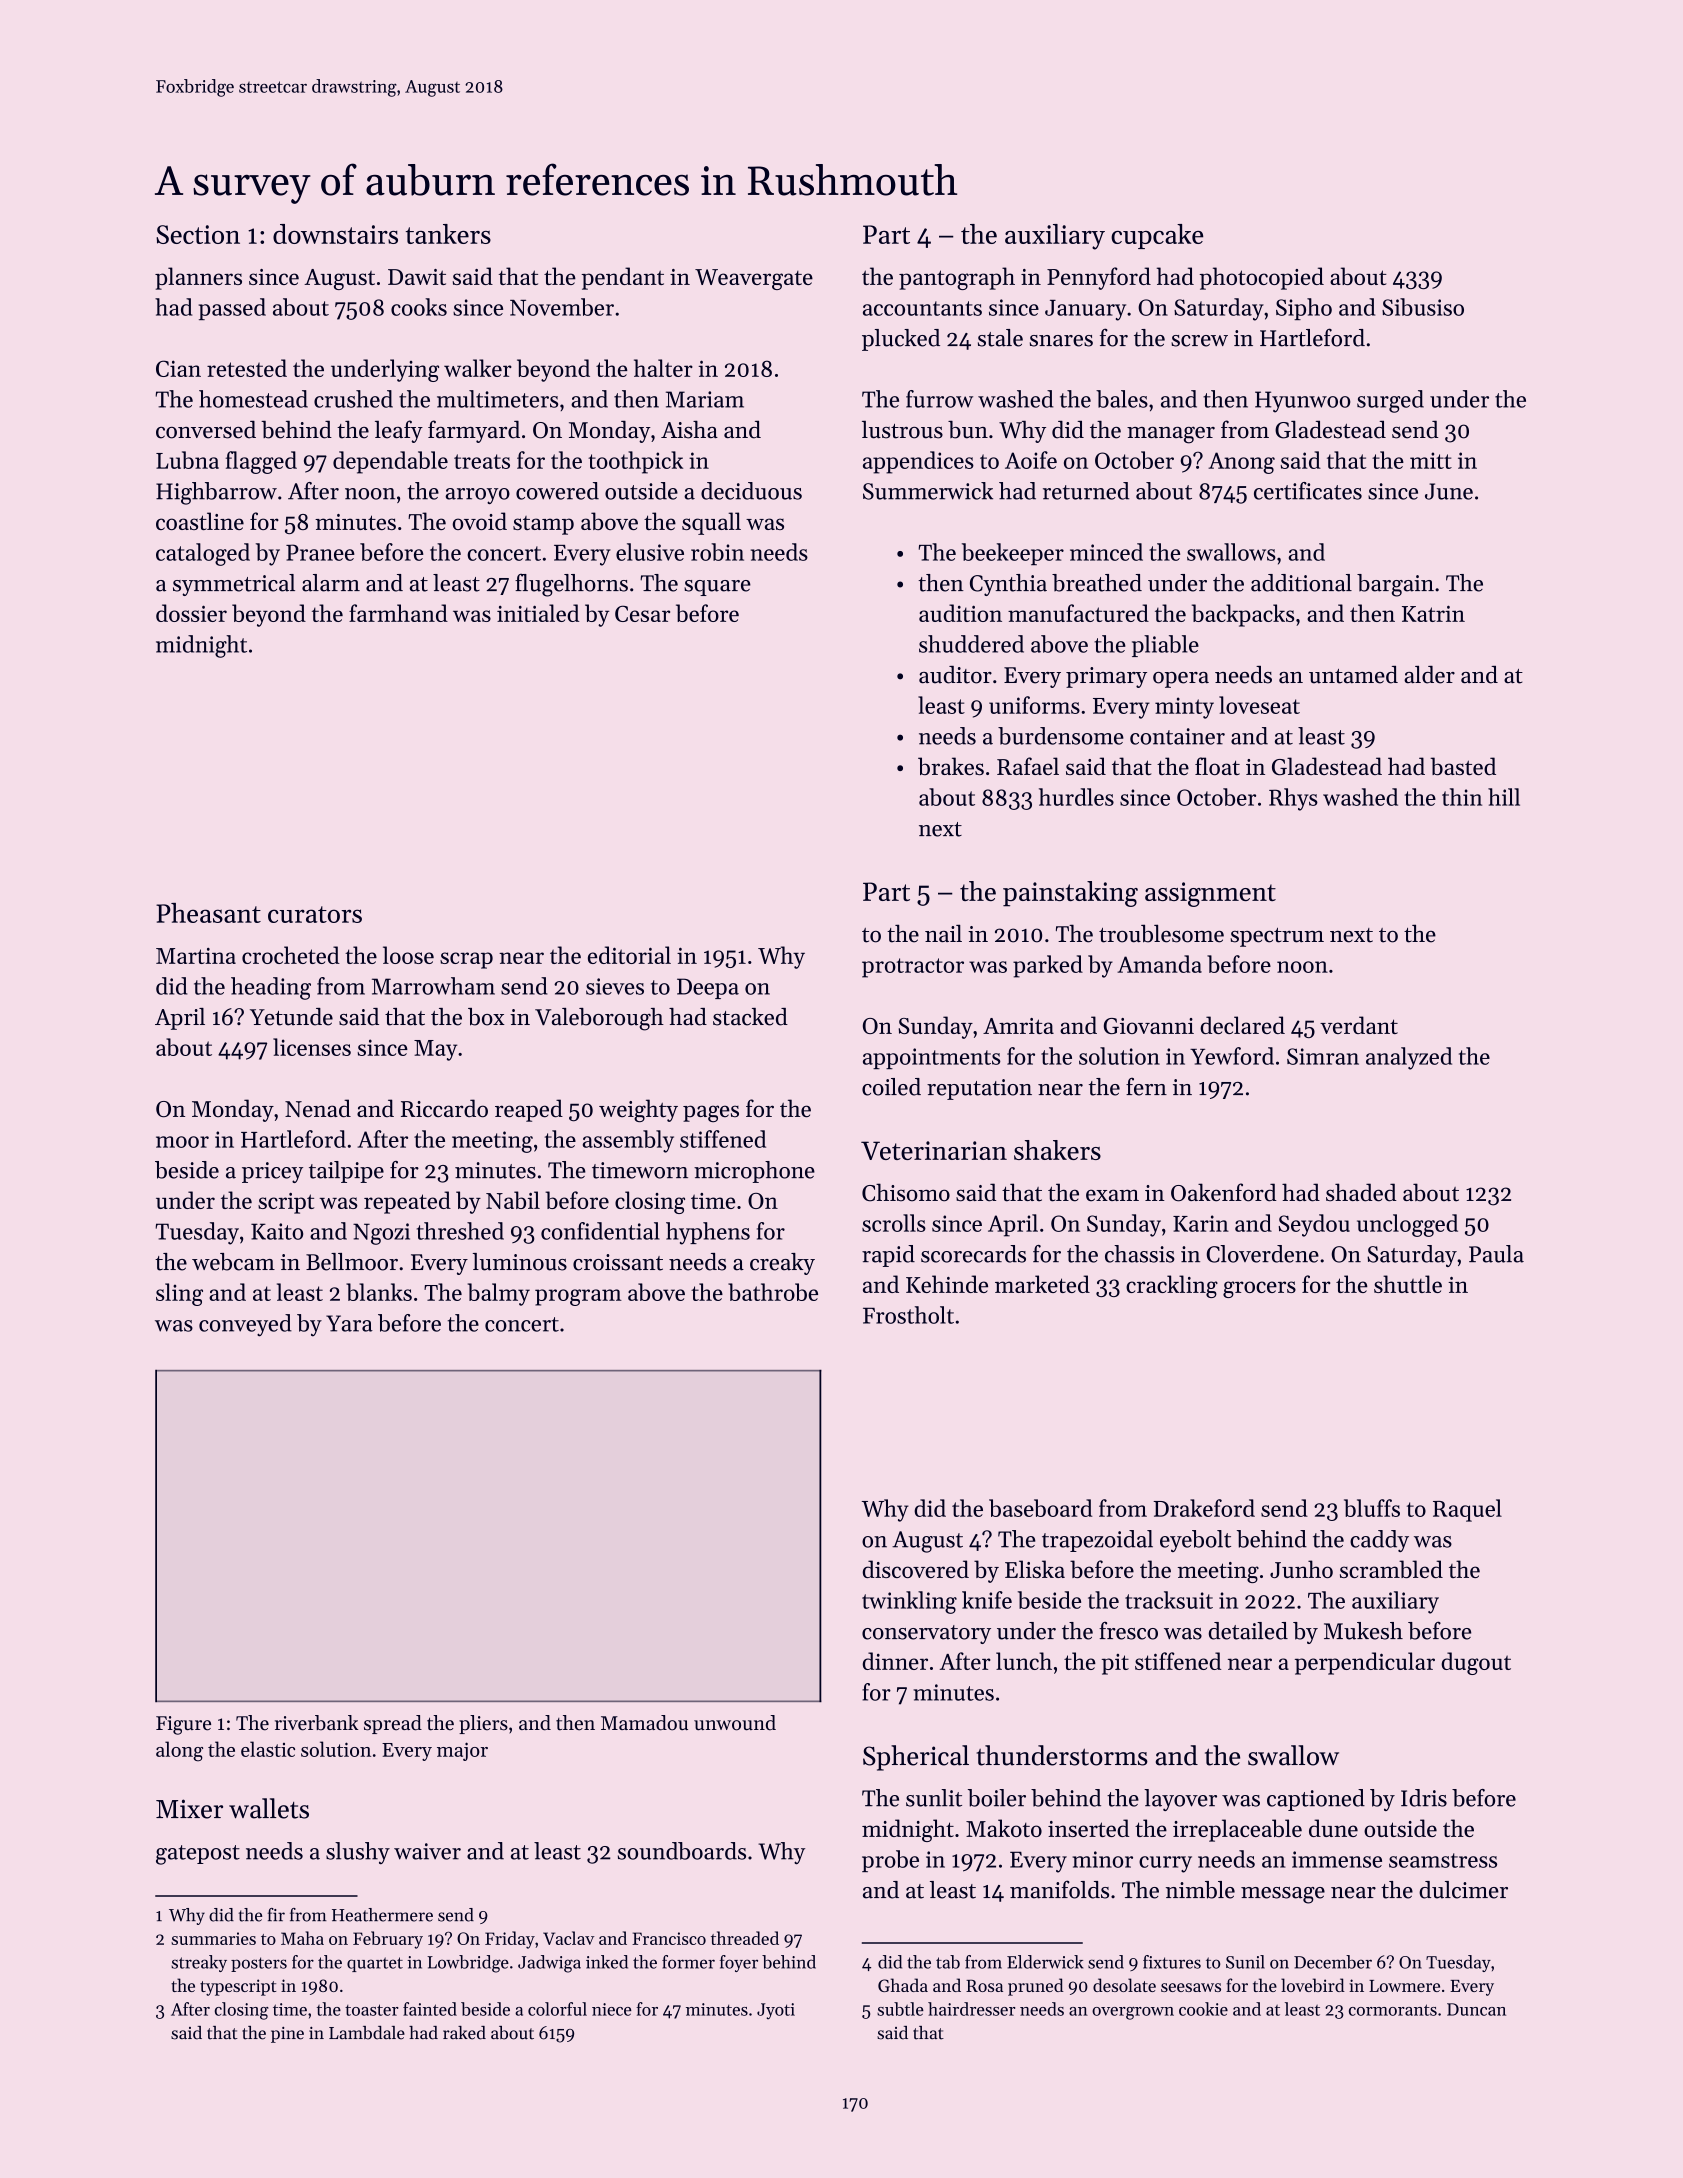 The height and width of the image is (2178, 1683). Describe the element at coordinates (444, 1108) in the image. I see `Riccardo` at that location.
